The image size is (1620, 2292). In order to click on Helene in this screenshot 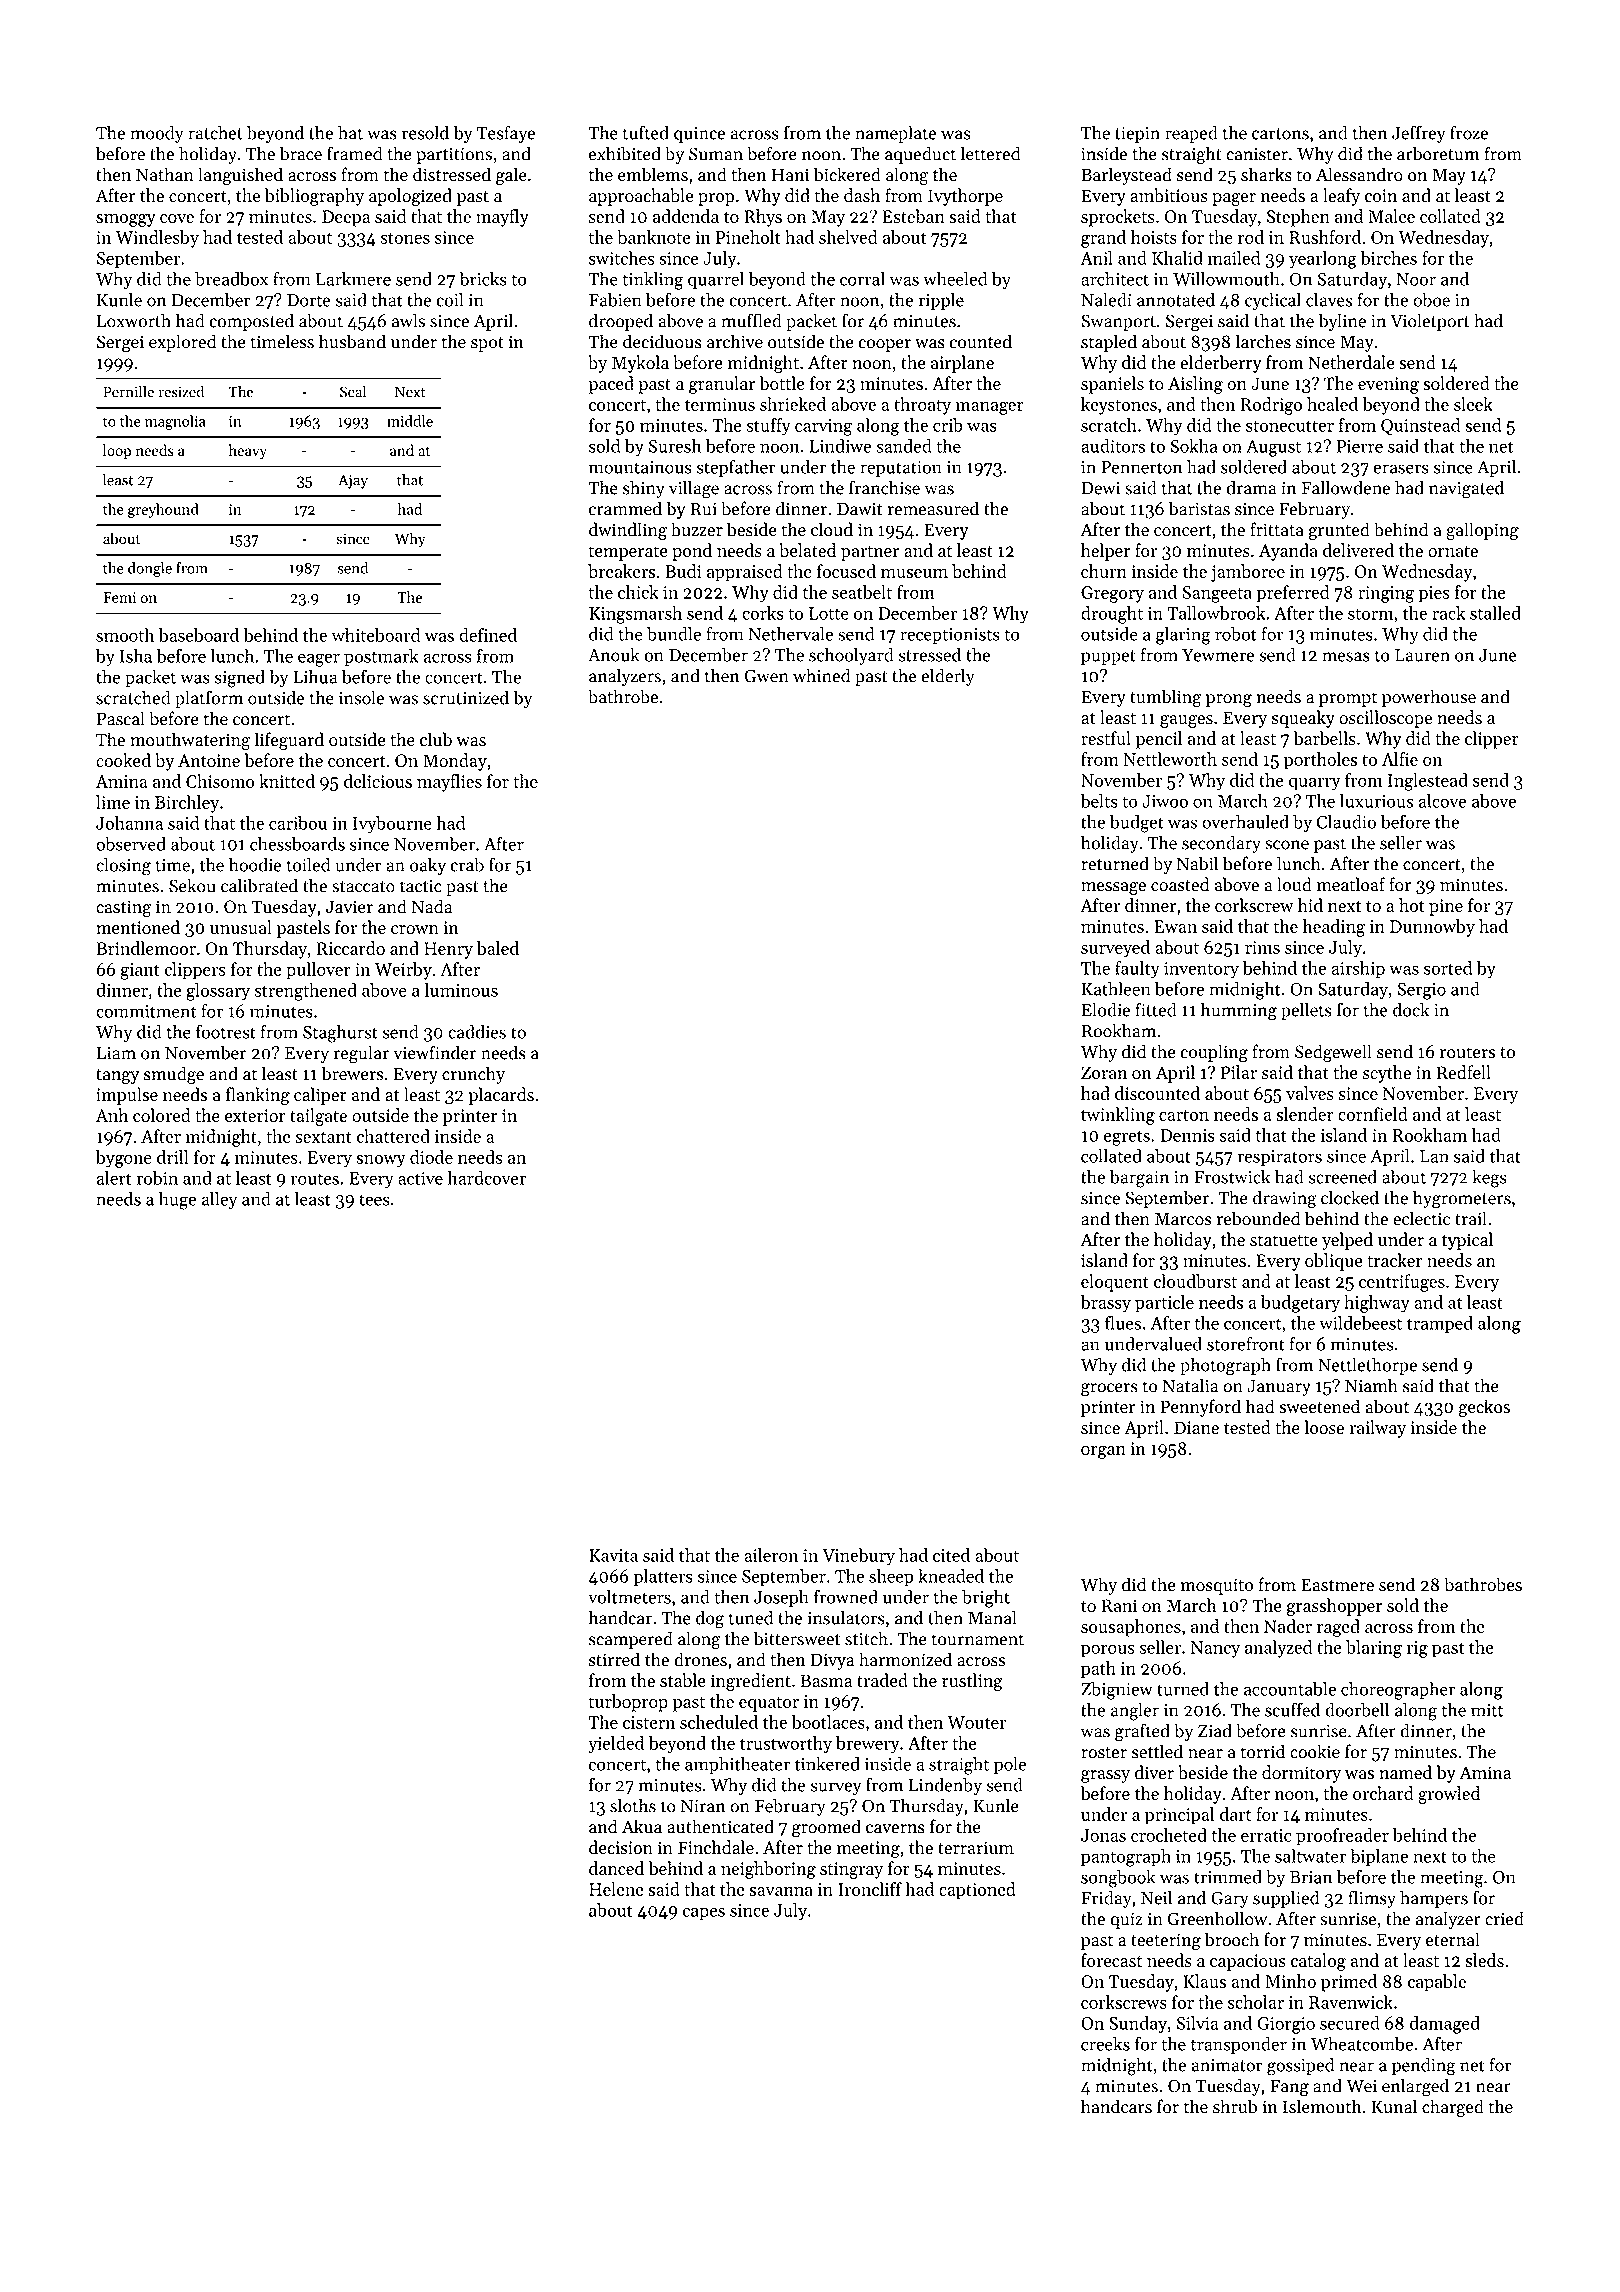, I will do `click(616, 1889)`.
